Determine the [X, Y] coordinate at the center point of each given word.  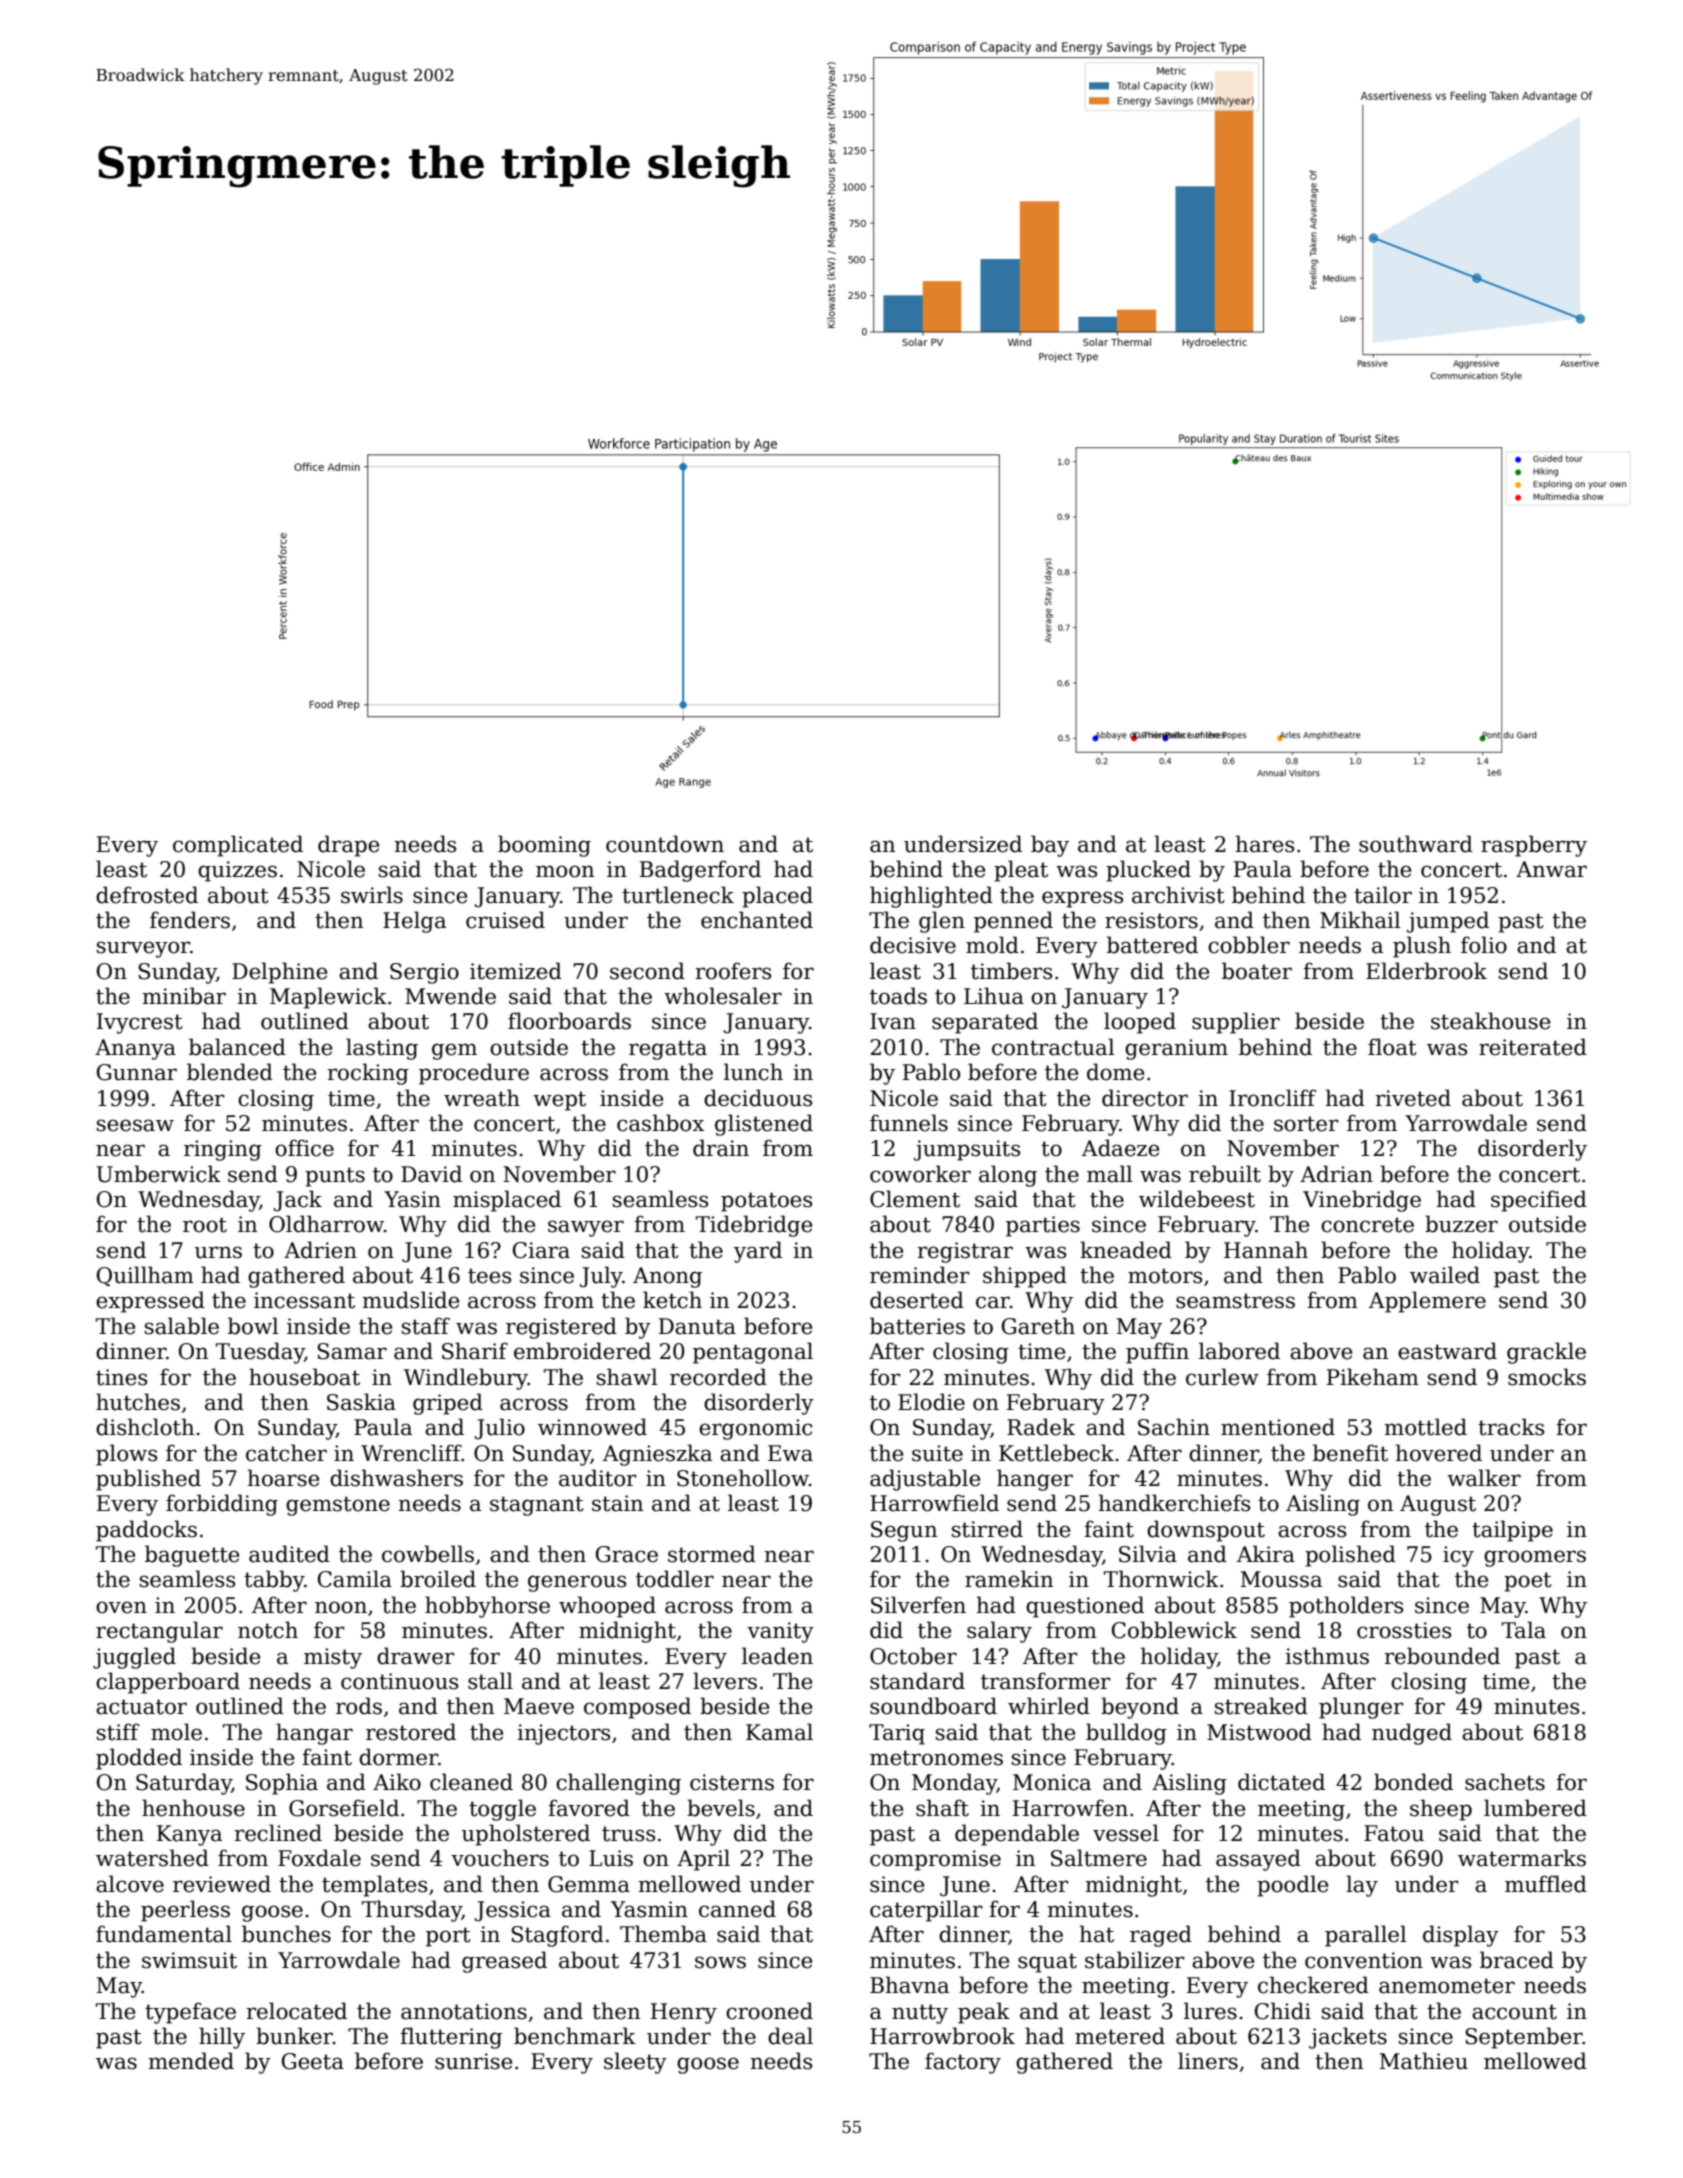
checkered [1313, 1985]
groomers [1535, 1558]
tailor [1383, 895]
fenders [190, 920]
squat [1047, 1963]
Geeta [313, 2061]
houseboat [304, 1377]
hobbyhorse [487, 1607]
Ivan [893, 1021]
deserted [917, 1300]
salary [999, 1632]
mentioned [1278, 1427]
